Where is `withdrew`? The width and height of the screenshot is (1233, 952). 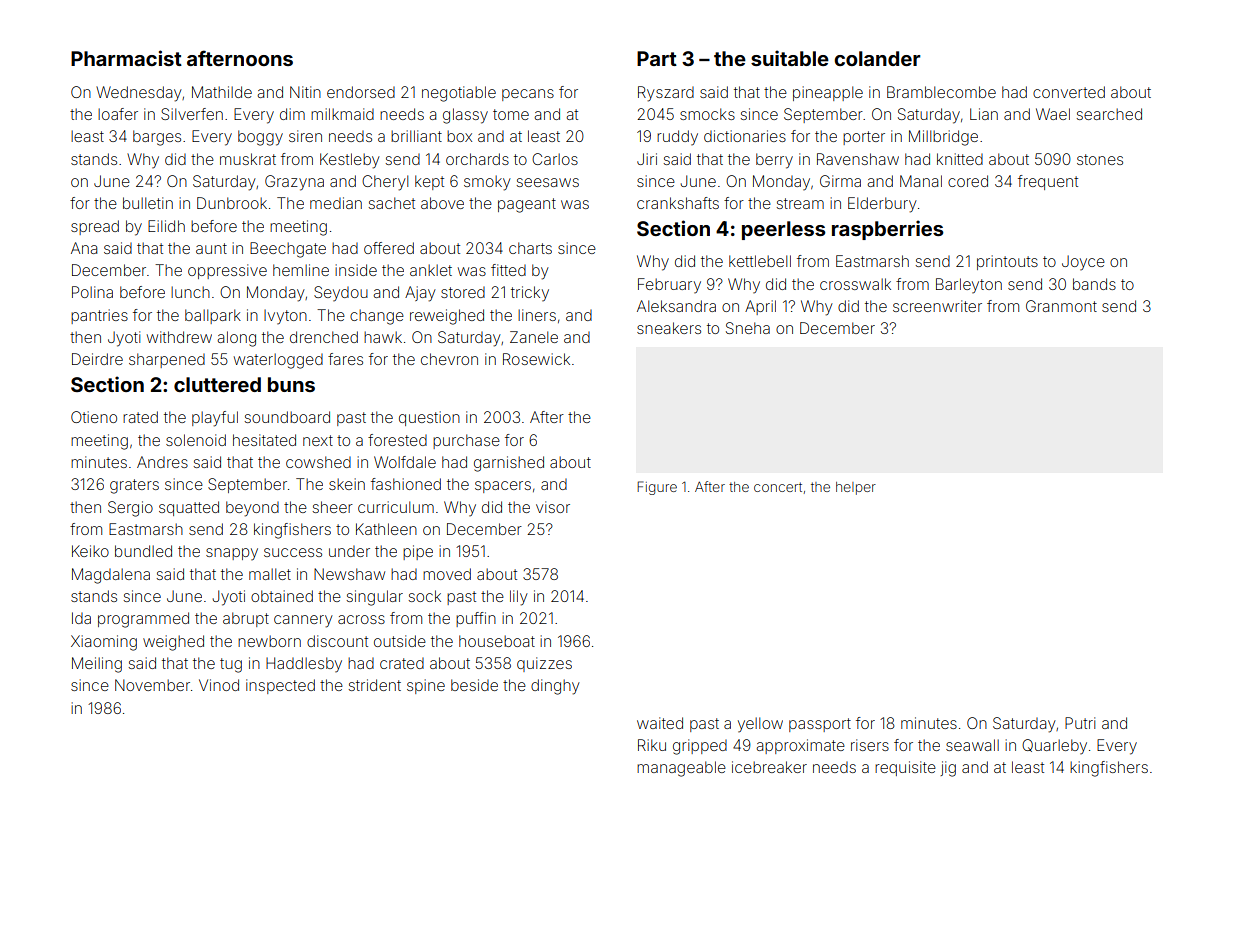 withdrew is located at coordinates (179, 337).
